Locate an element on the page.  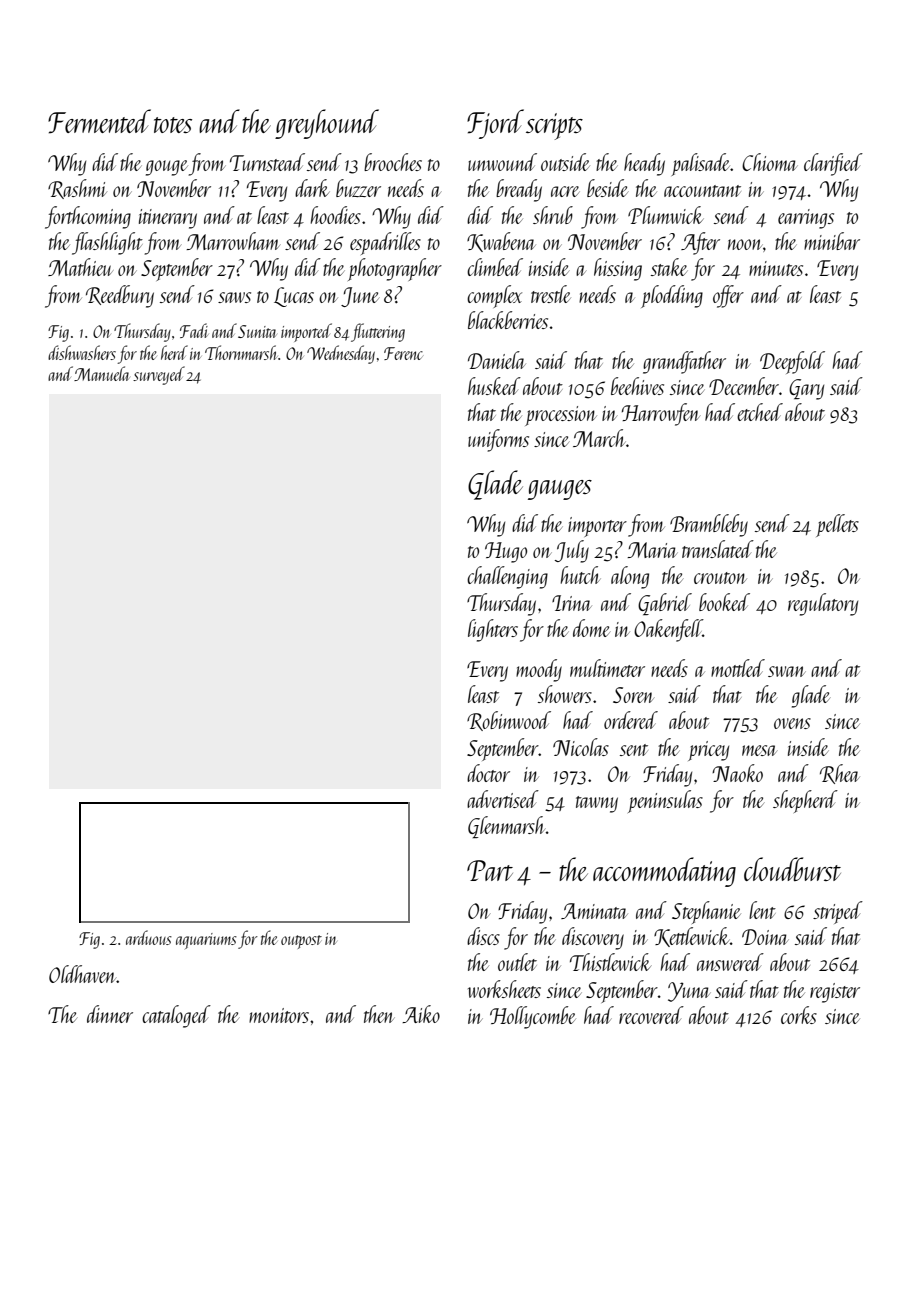
climbed is located at coordinates (495, 267).
